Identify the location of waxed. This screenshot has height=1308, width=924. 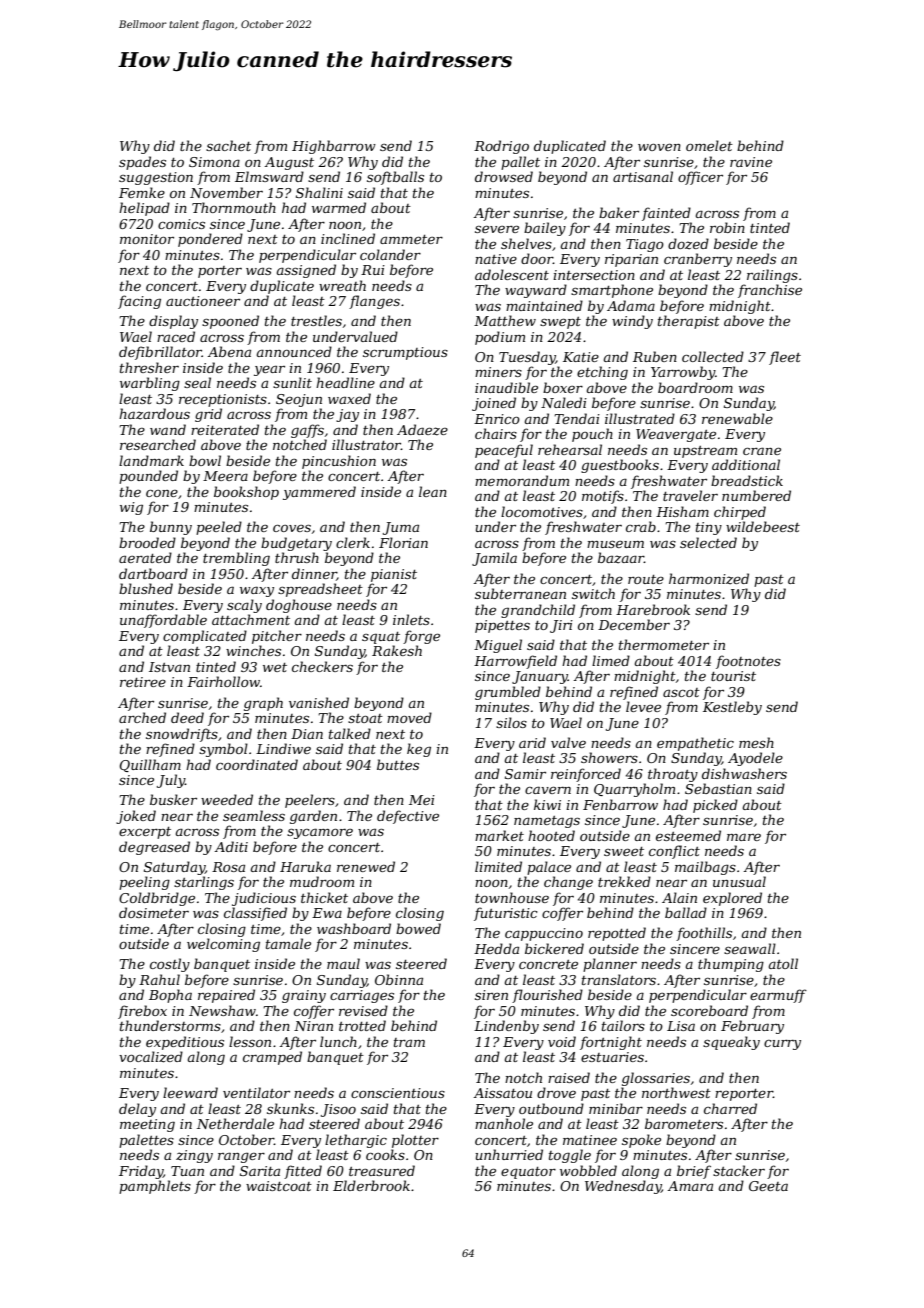
(349, 398).
